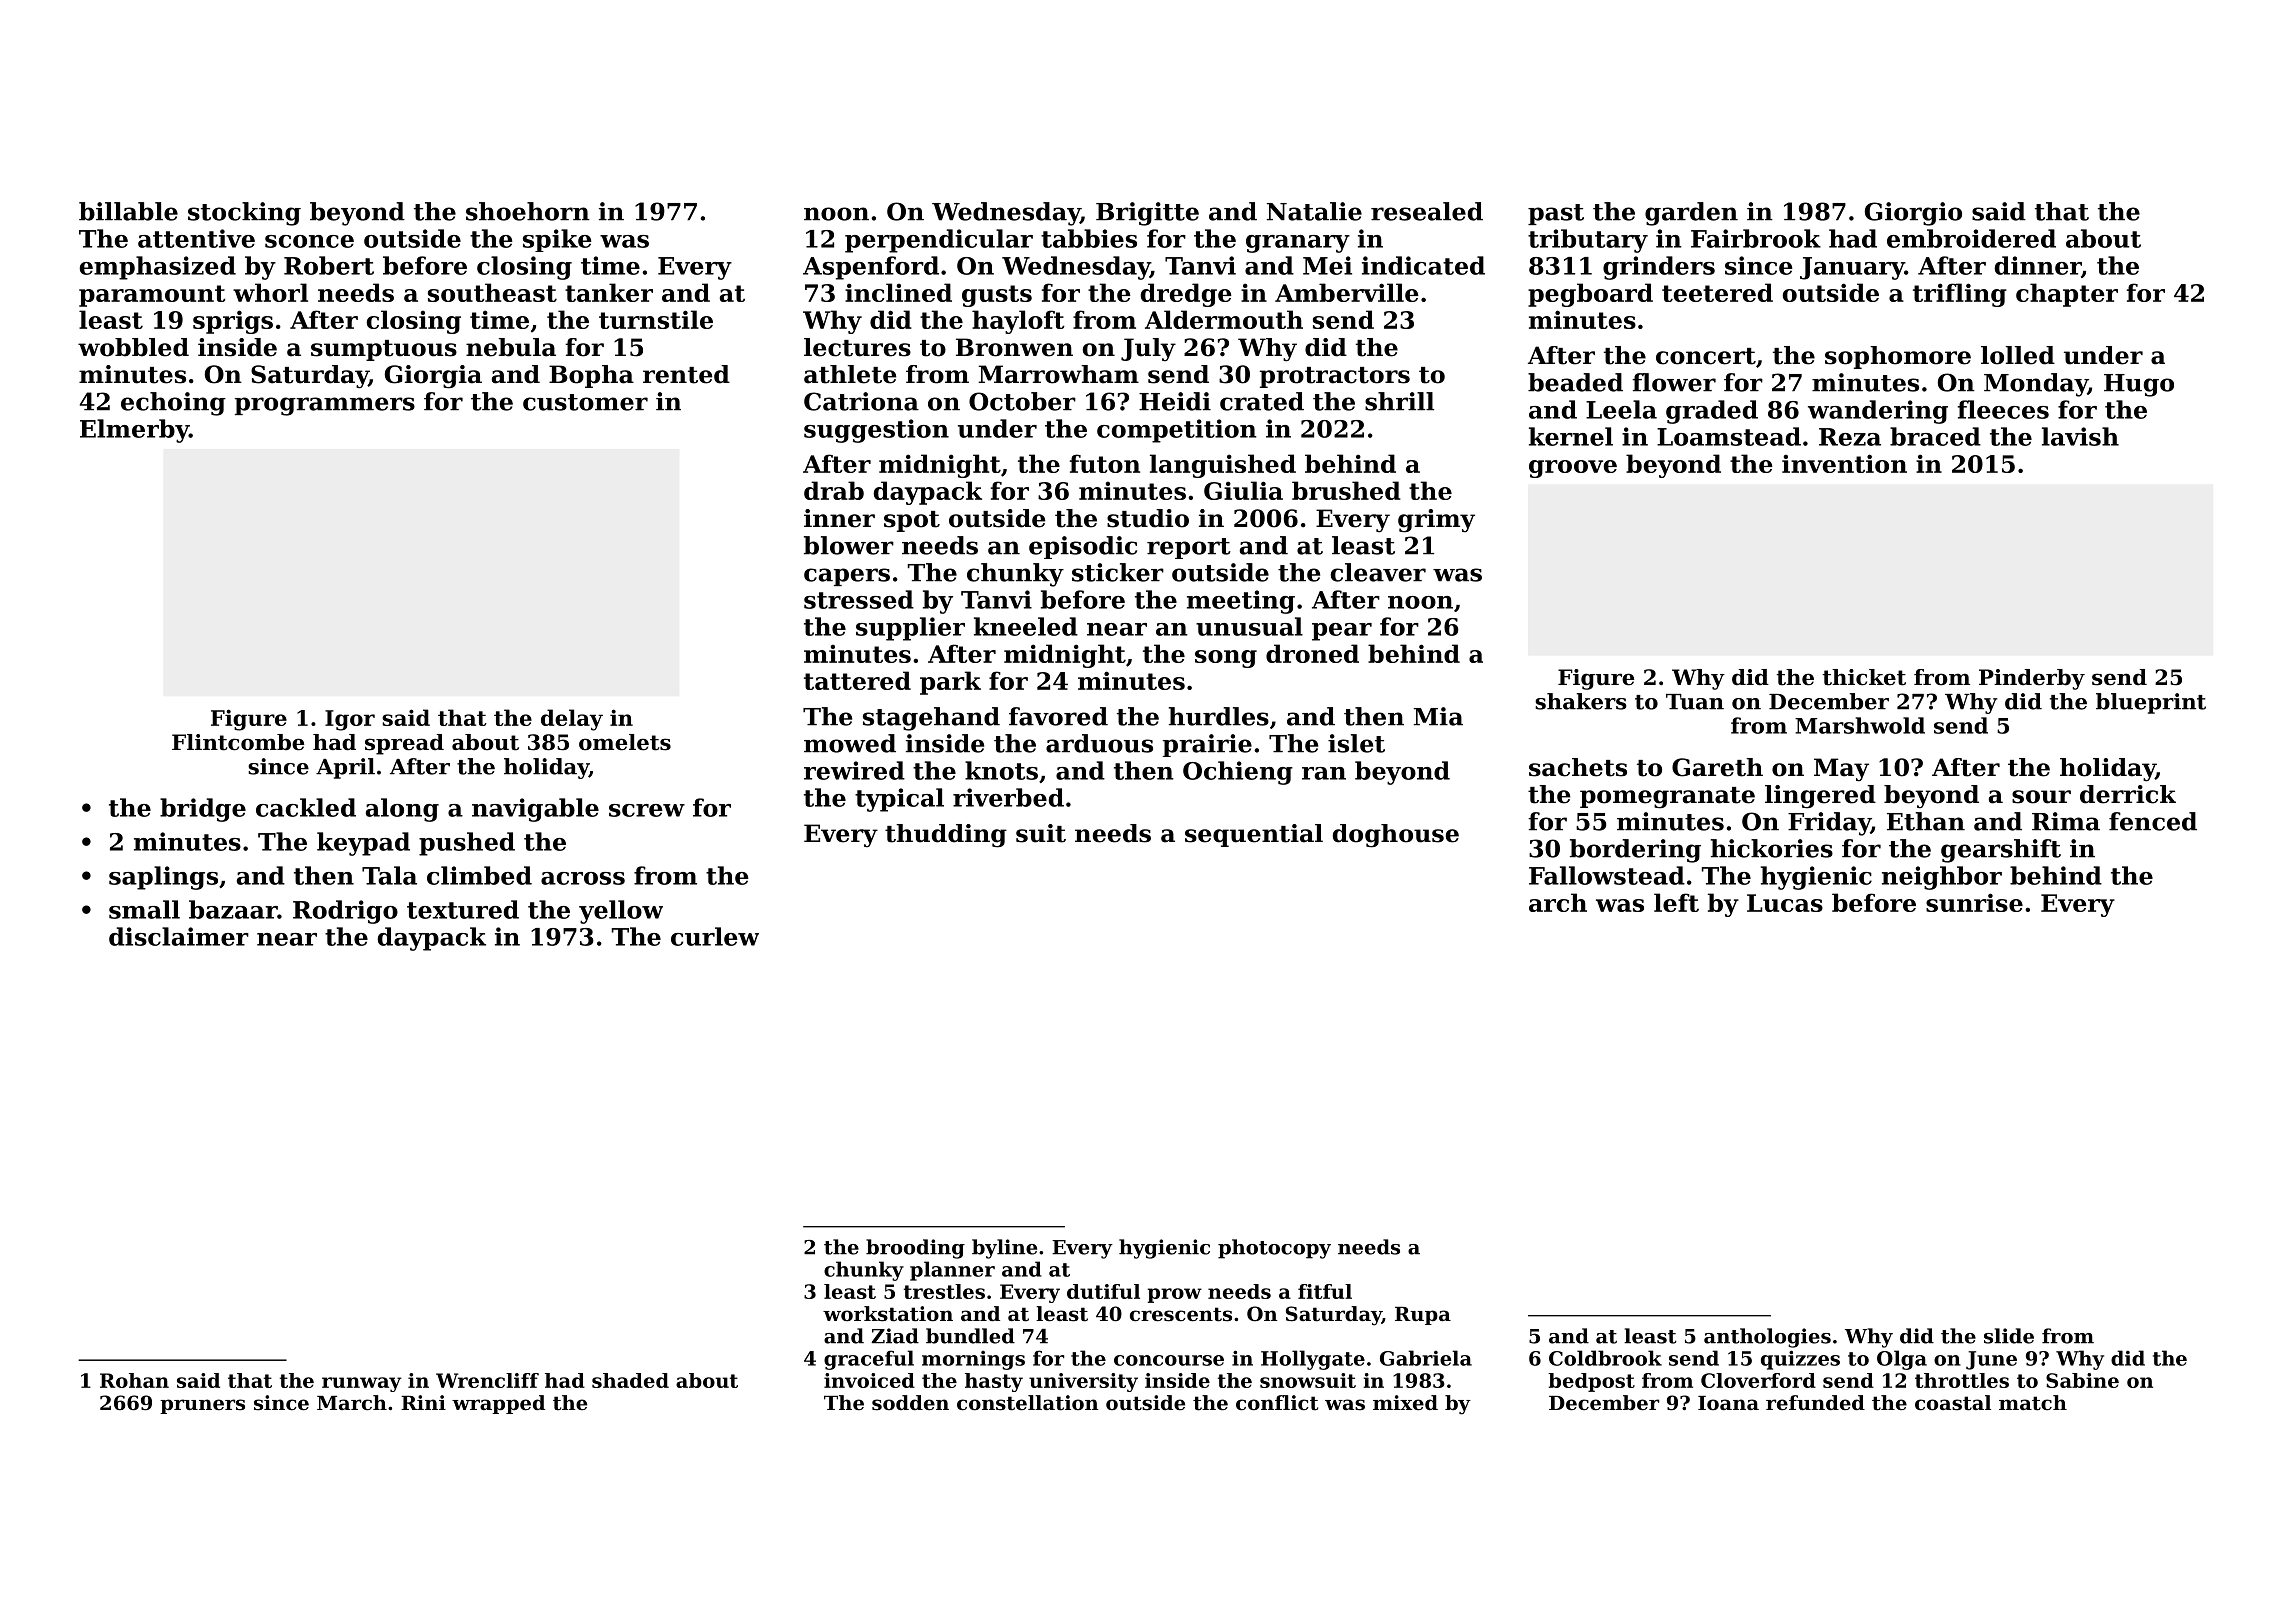 This screenshot has width=2292, height=1620. Describe the element at coordinates (715, 936) in the screenshot. I see `curlew` at that location.
